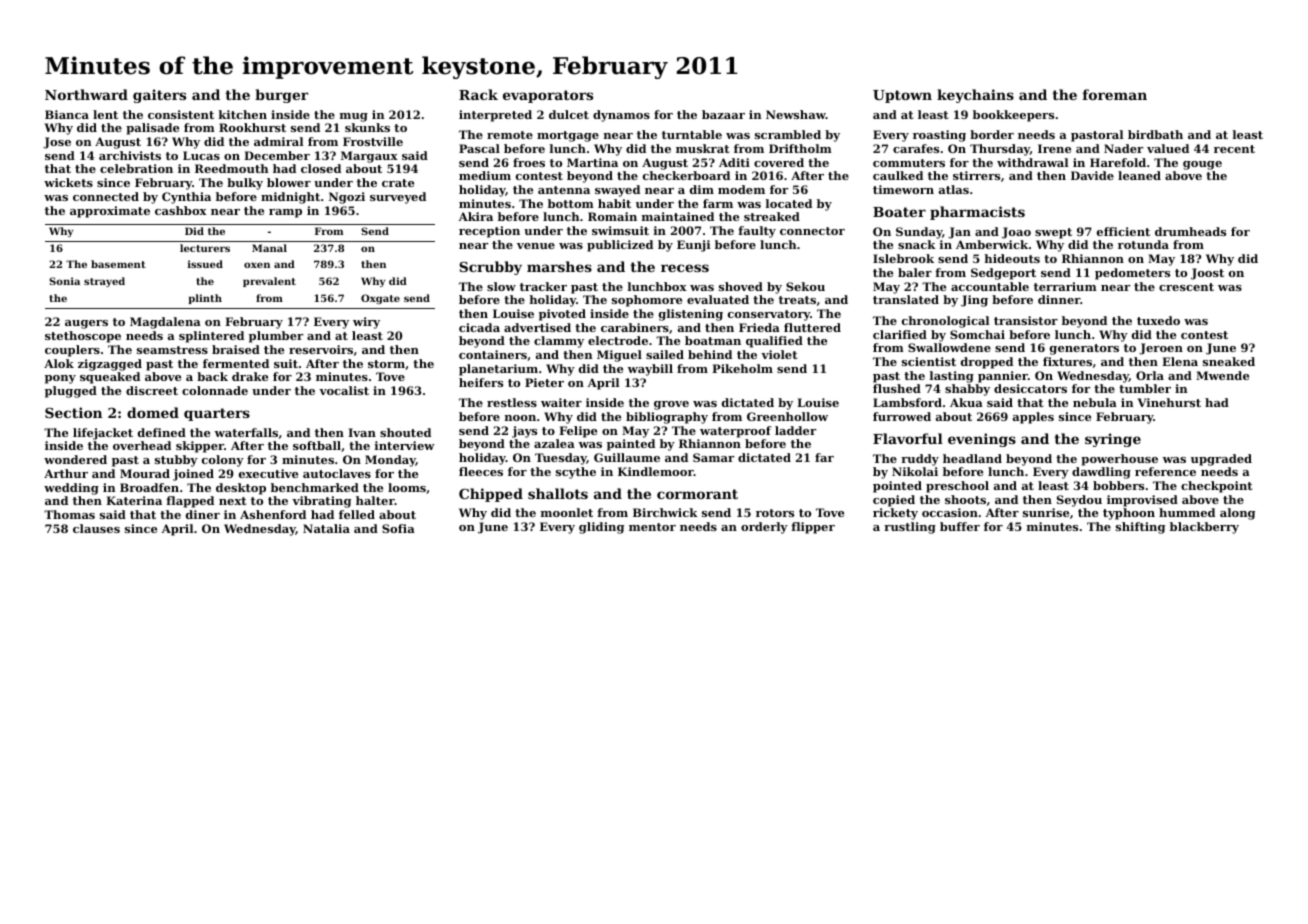  What do you see at coordinates (1013, 116) in the screenshot?
I see `bookkeepers` at bounding box center [1013, 116].
